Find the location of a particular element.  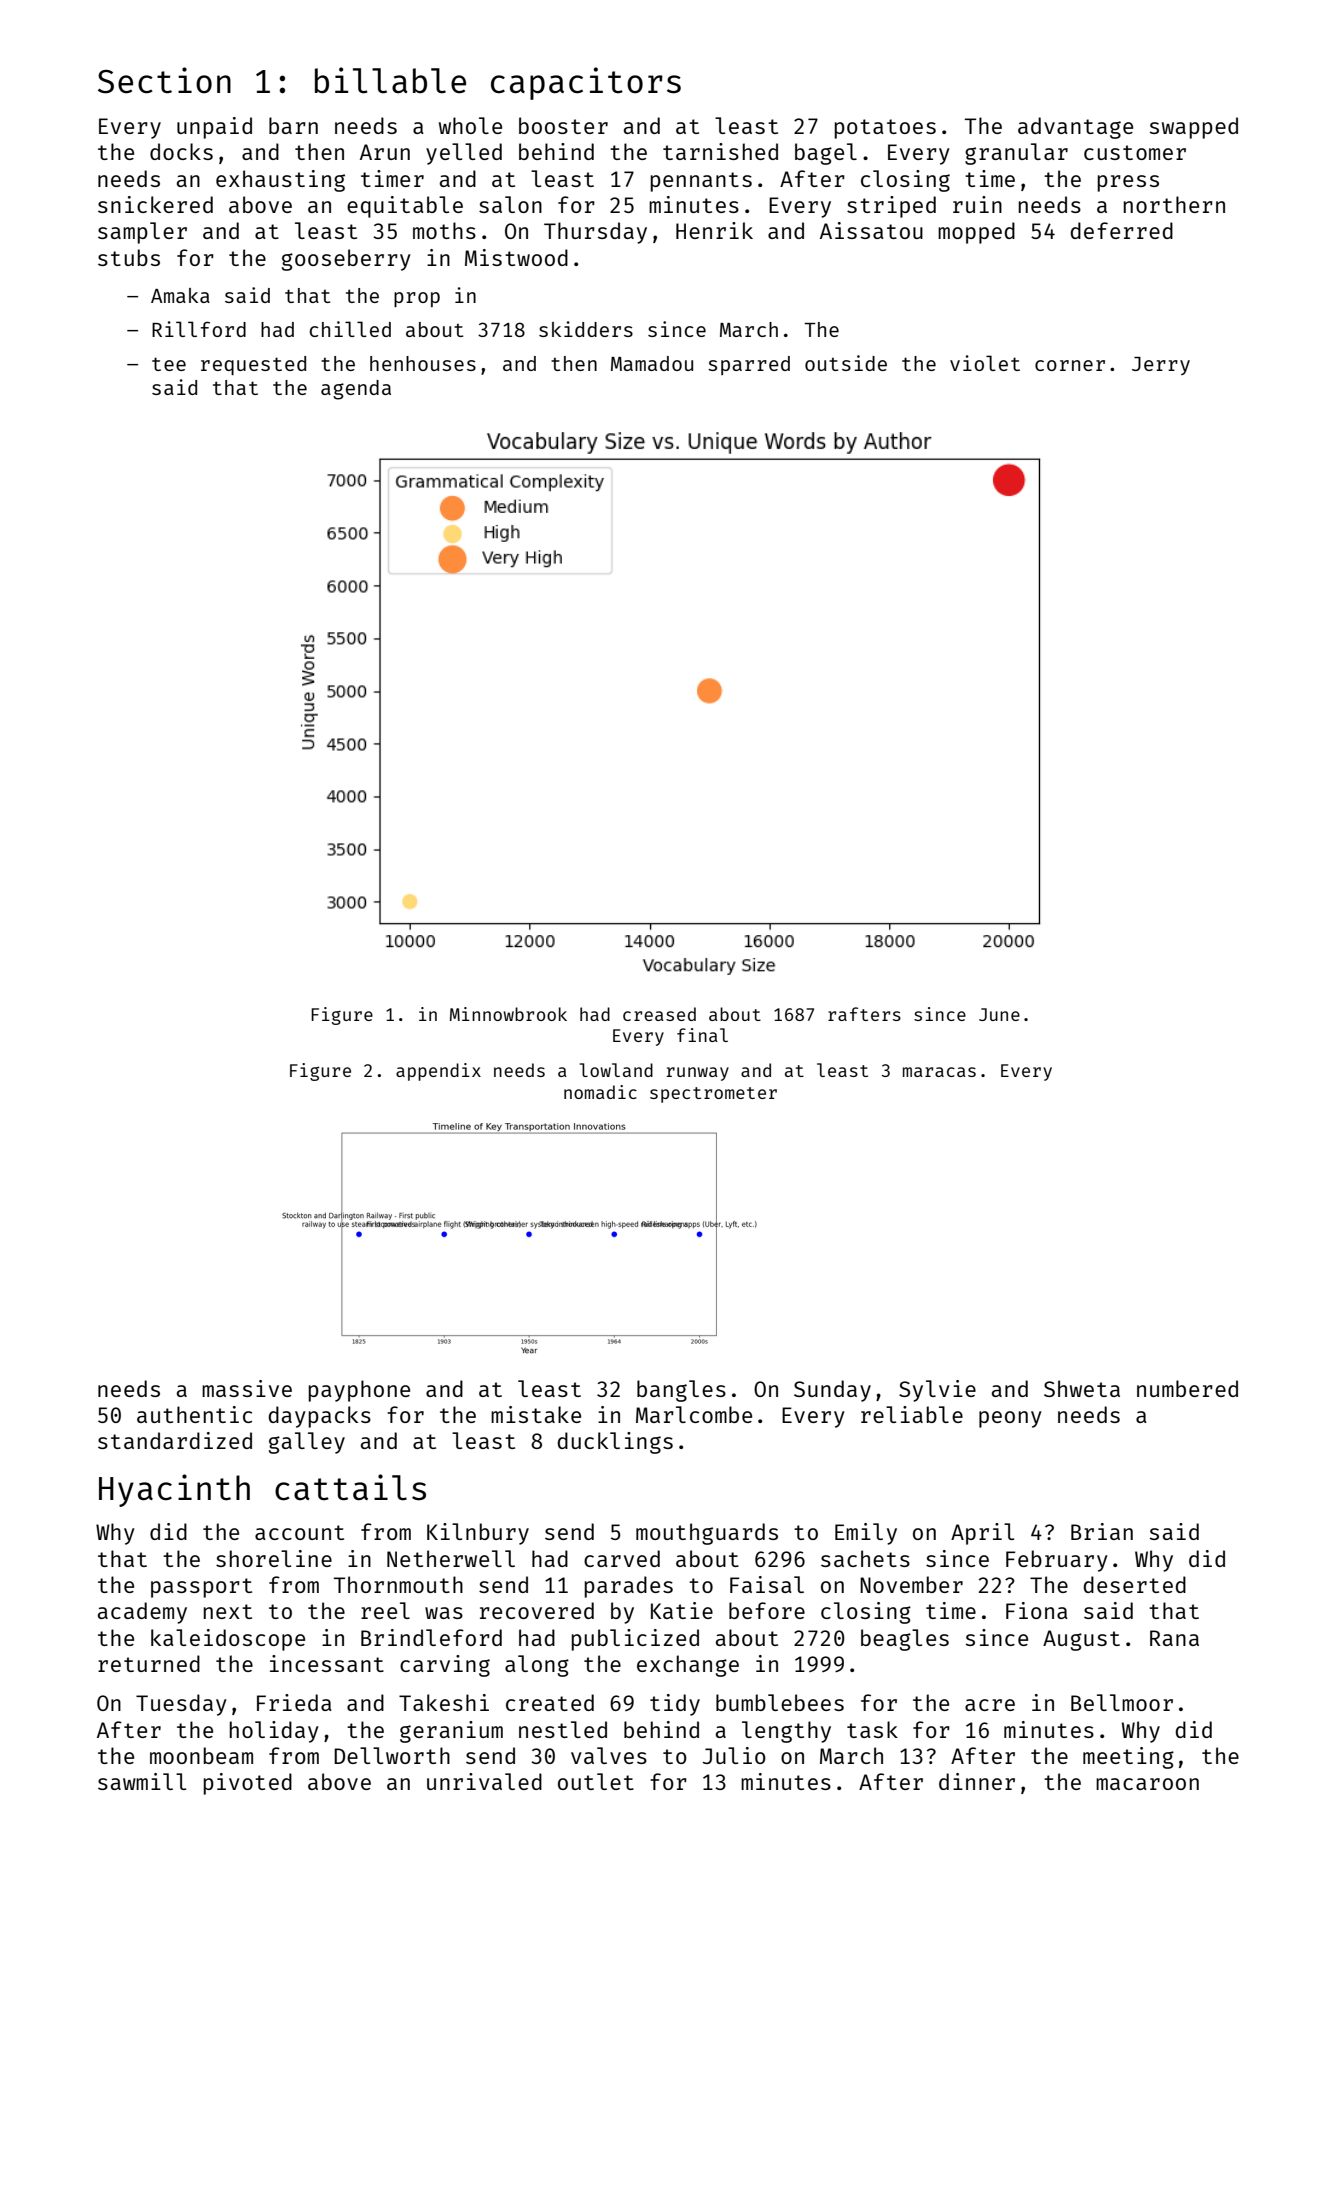

Hyacinth is located at coordinates (174, 1490).
